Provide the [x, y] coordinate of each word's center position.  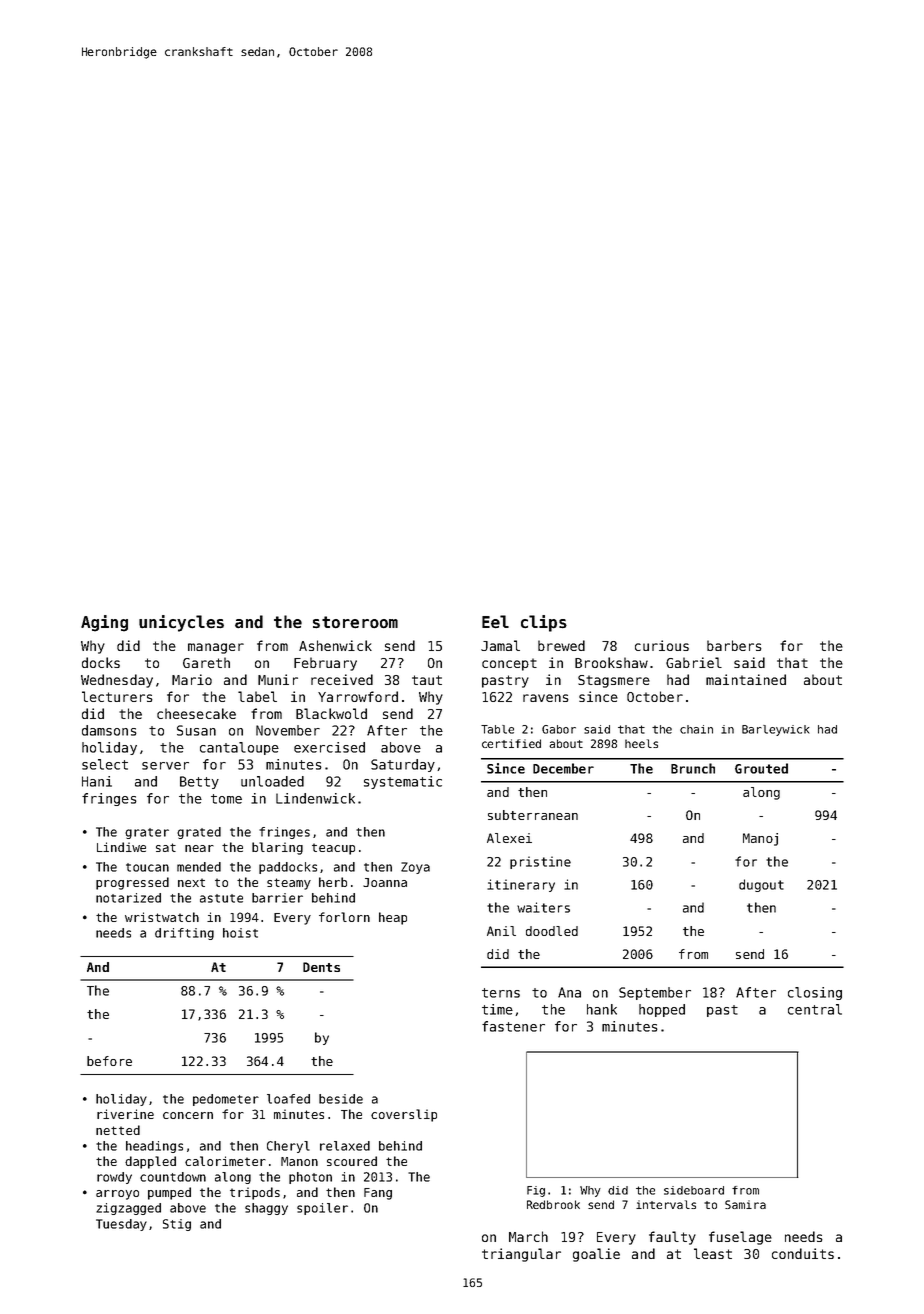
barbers [734, 645]
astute [221, 898]
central [815, 1009]
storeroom [355, 622]
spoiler [322, 1209]
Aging [104, 623]
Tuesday [121, 1225]
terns [501, 993]
